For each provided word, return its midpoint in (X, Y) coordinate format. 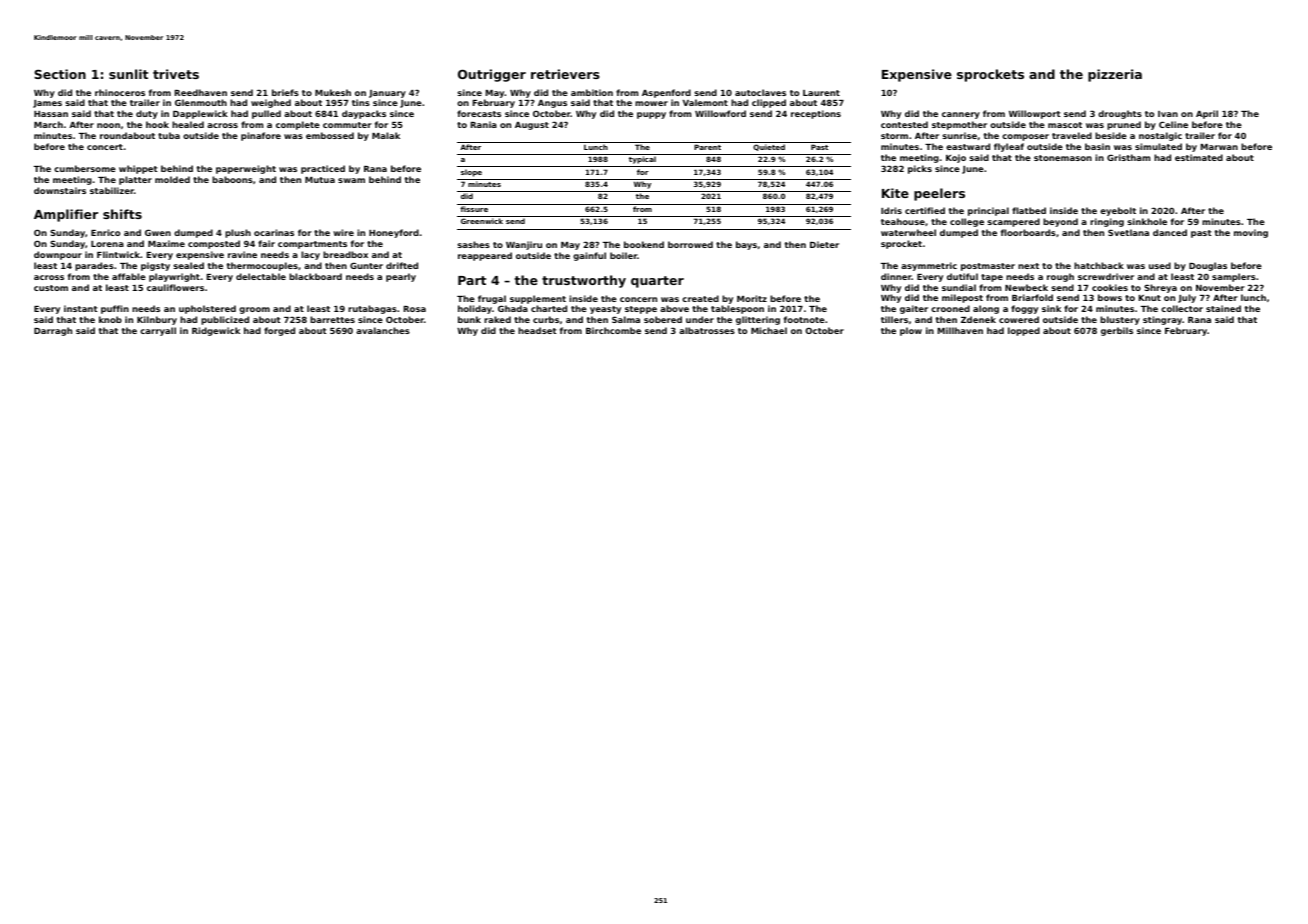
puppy (651, 115)
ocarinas (274, 232)
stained (1223, 308)
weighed (271, 103)
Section (60, 74)
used (1160, 265)
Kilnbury (157, 320)
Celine (1173, 124)
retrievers (565, 74)
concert (105, 147)
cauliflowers (175, 287)
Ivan (1168, 114)
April (1207, 114)
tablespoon (737, 309)
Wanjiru (524, 245)
